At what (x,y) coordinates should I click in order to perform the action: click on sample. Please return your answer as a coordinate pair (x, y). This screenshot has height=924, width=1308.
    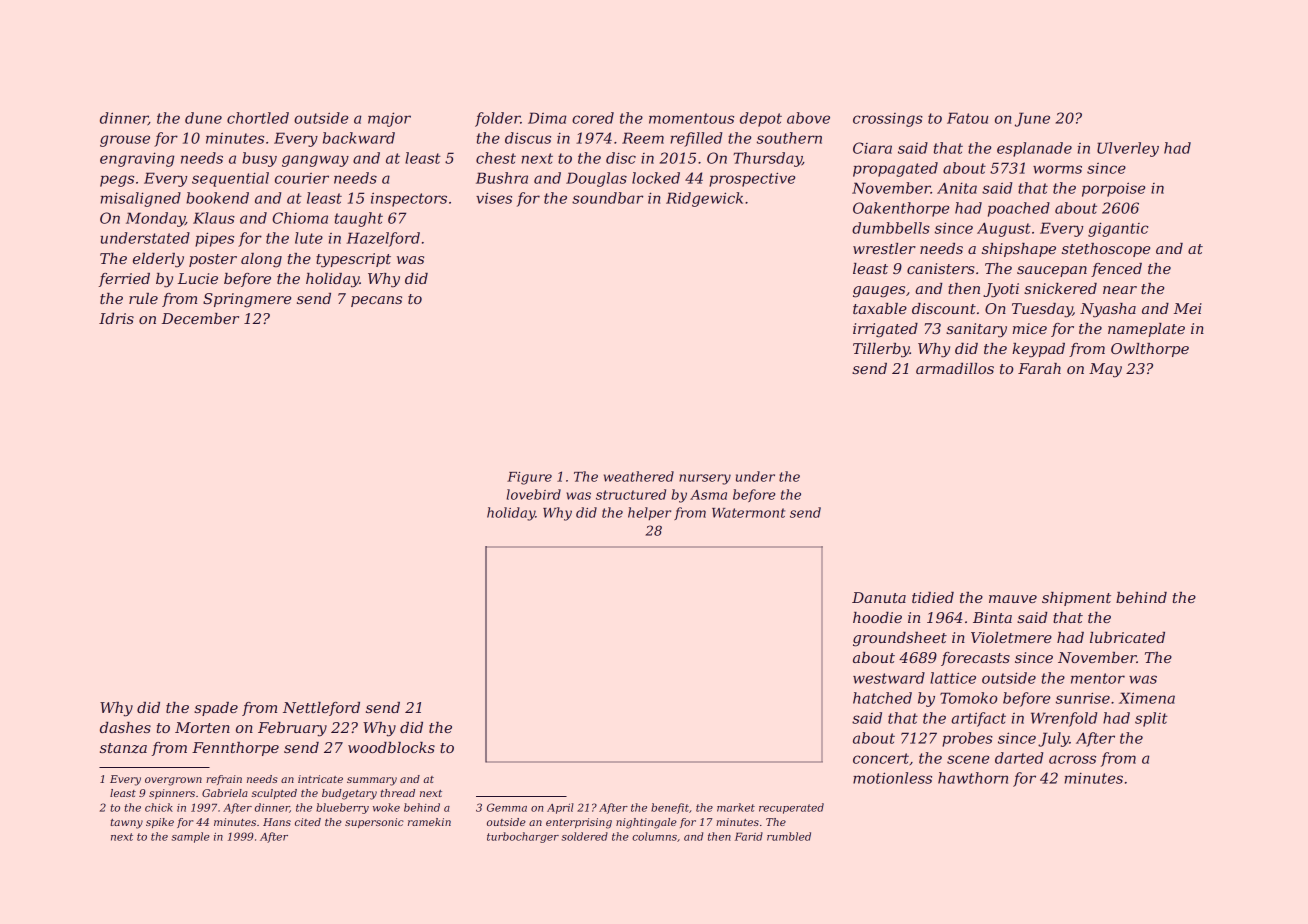
    Looking at the image, I should click on (191, 837).
